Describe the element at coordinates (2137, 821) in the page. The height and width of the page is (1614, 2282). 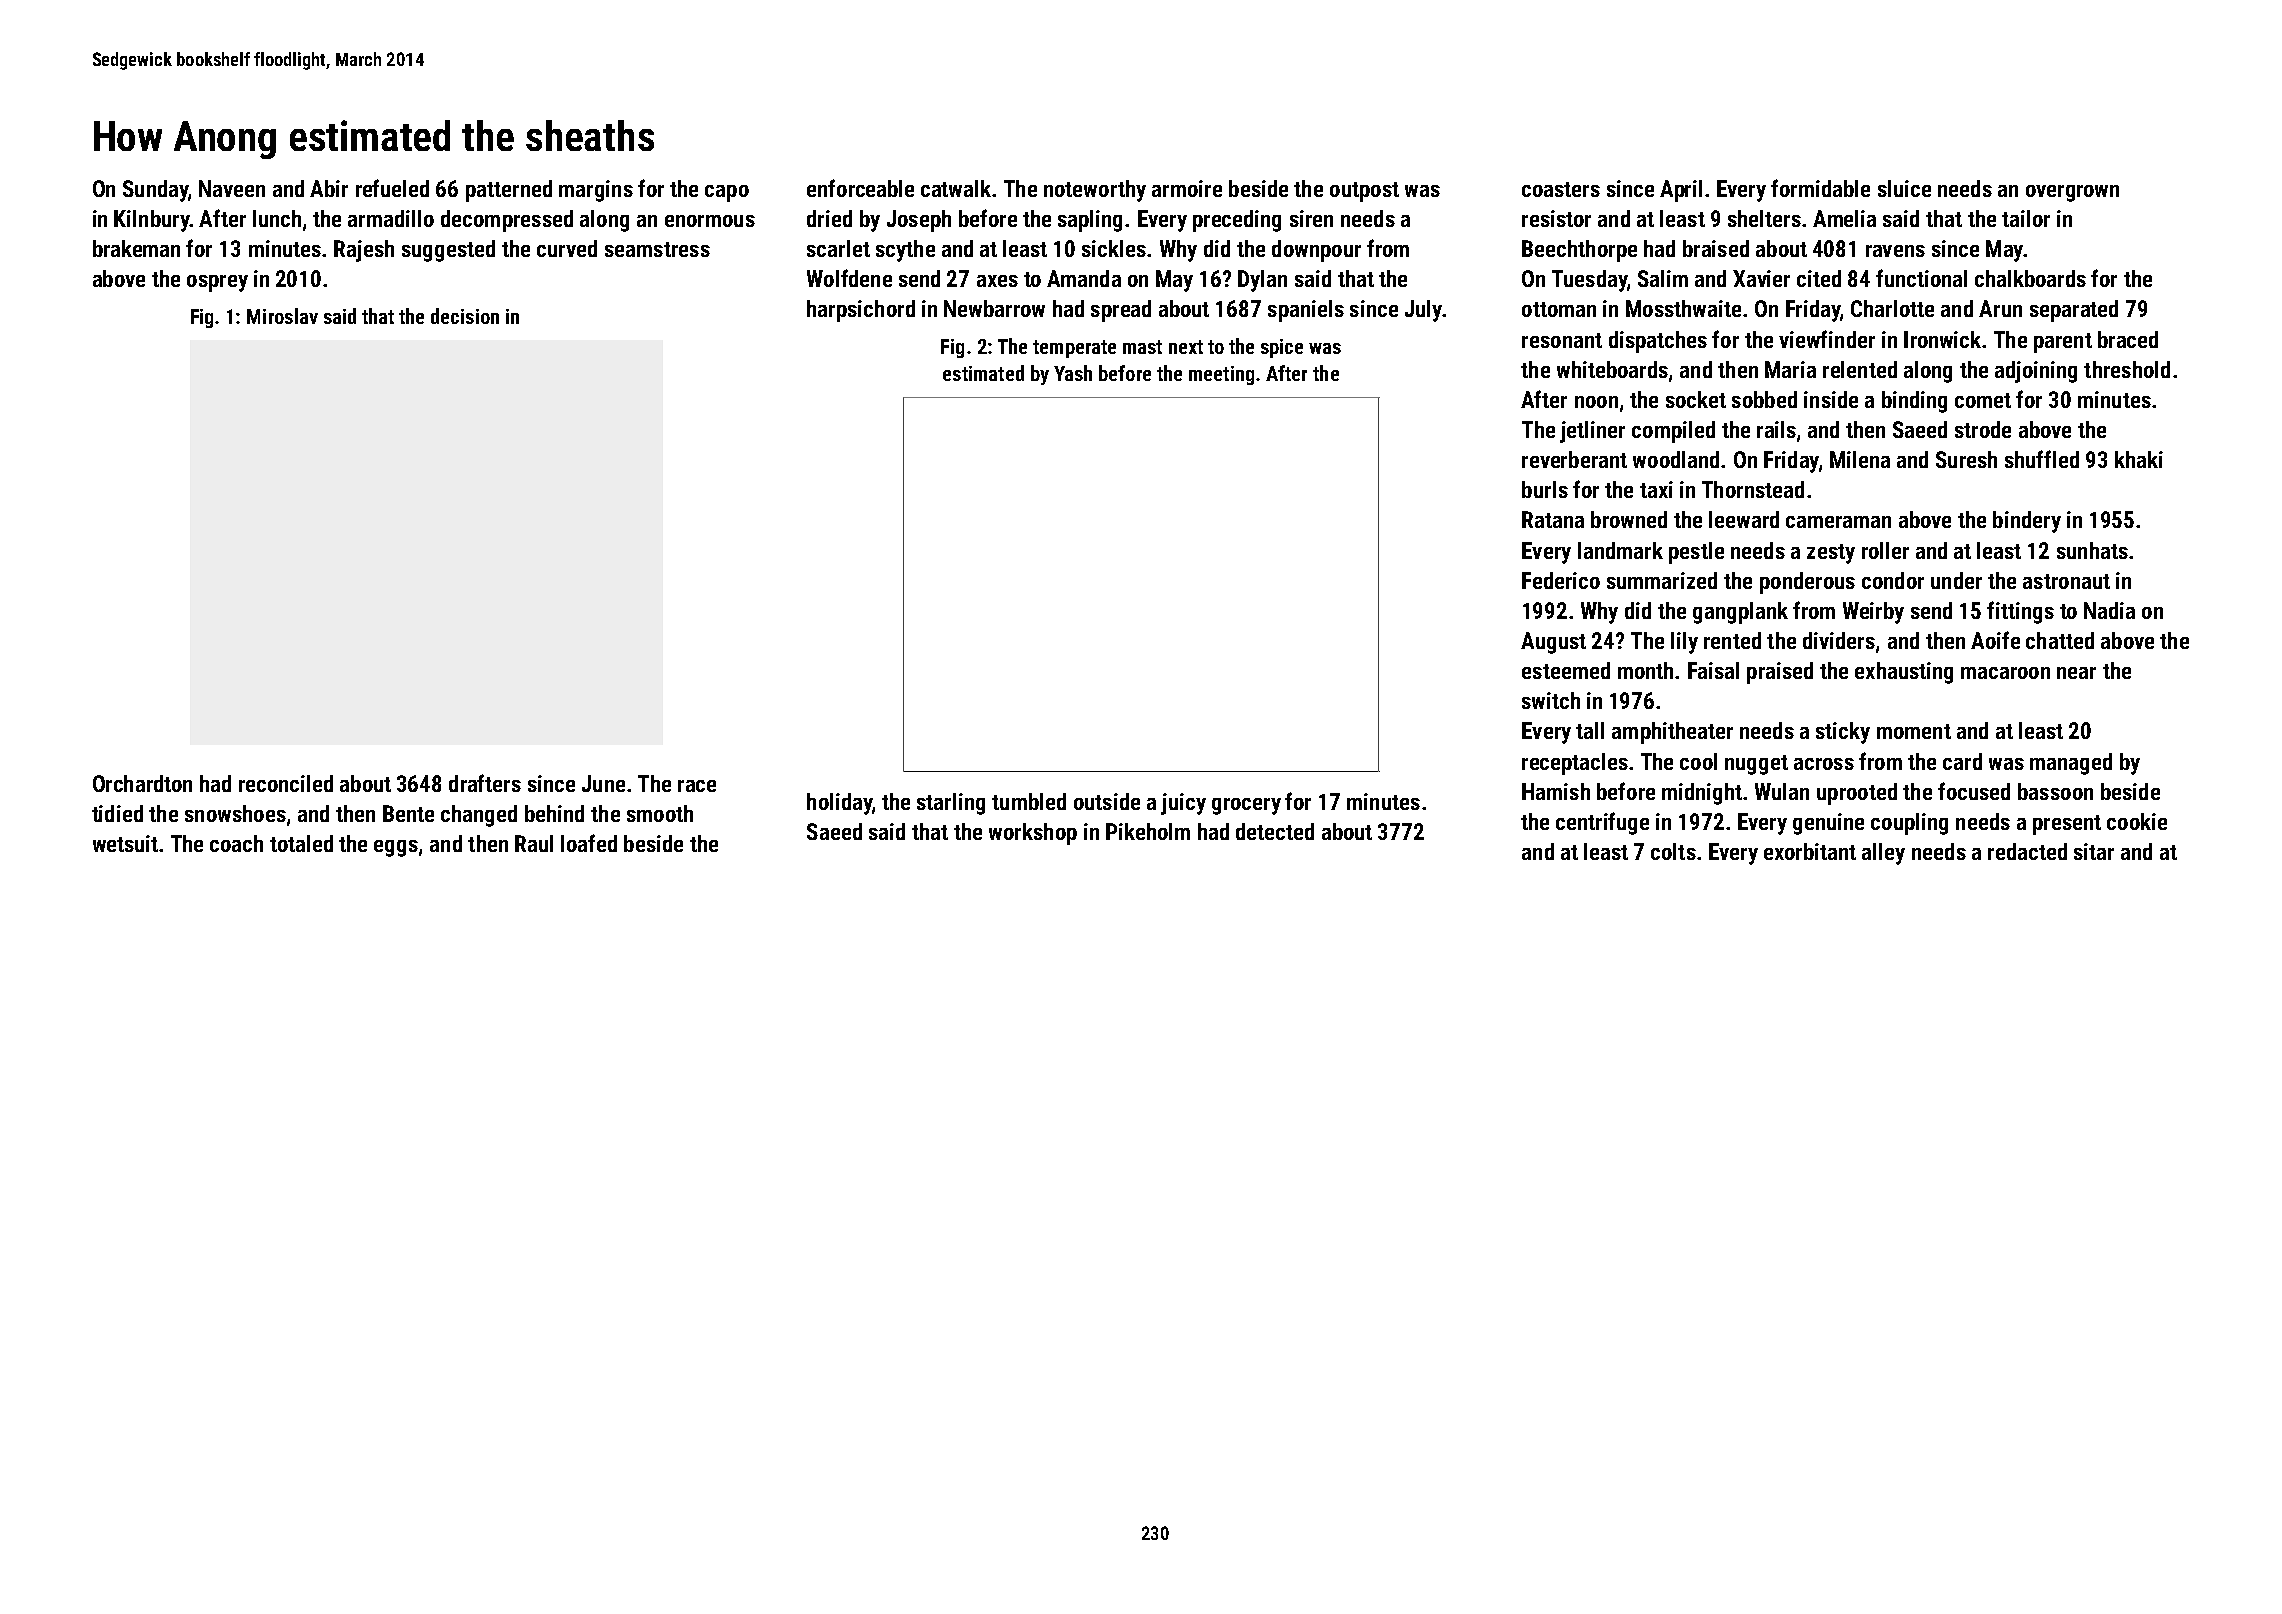
I see `cookie` at that location.
